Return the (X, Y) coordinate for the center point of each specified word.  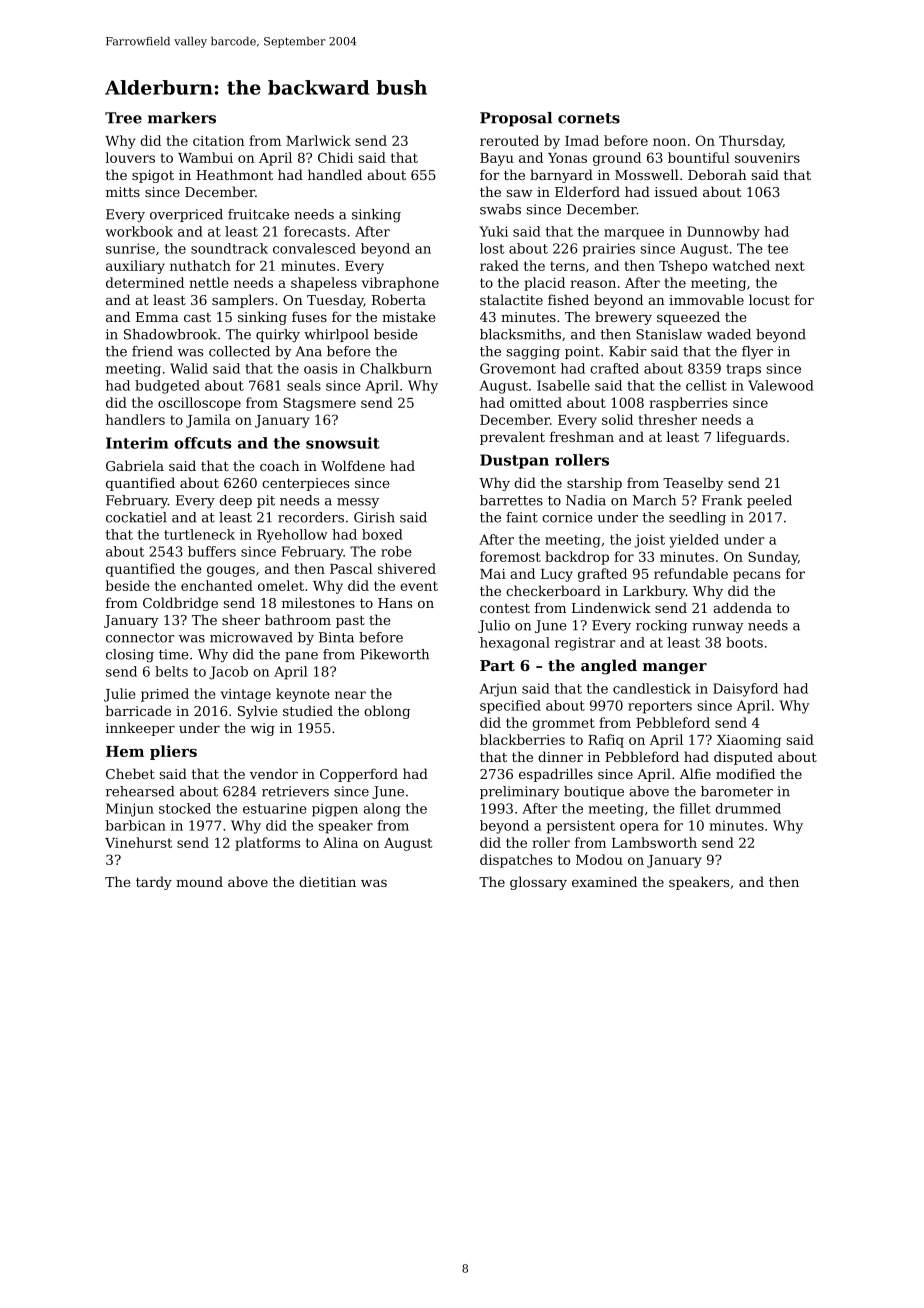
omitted (536, 402)
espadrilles (556, 775)
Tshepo (683, 267)
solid (617, 419)
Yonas (567, 158)
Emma (157, 317)
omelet (281, 585)
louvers (130, 157)
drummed (748, 808)
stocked (185, 808)
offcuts (203, 443)
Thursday (751, 142)
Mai (493, 574)
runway (718, 628)
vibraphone (400, 284)
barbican (135, 825)
